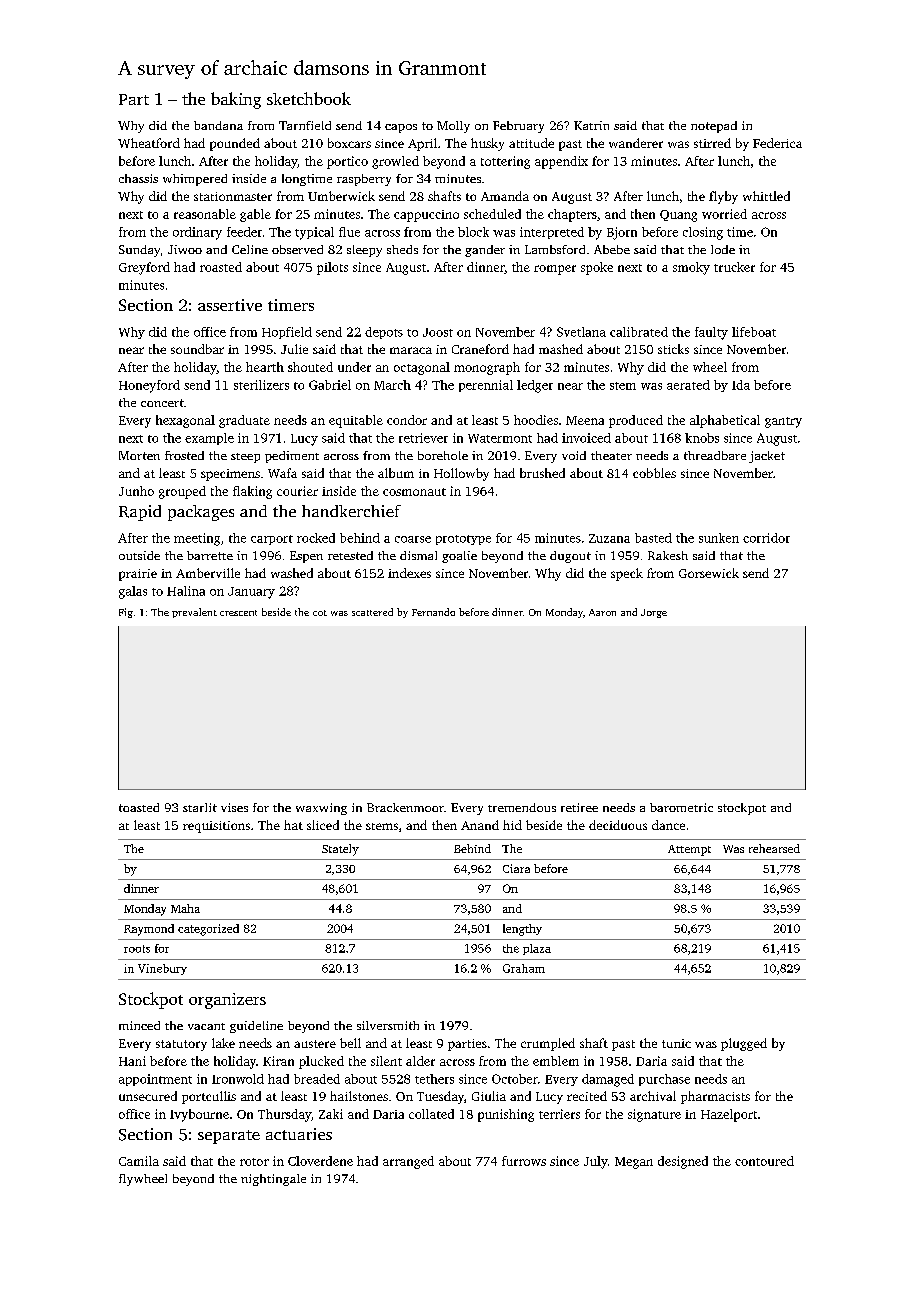 The image size is (924, 1308). Describe the element at coordinates (734, 267) in the screenshot. I see `trucker` at that location.
